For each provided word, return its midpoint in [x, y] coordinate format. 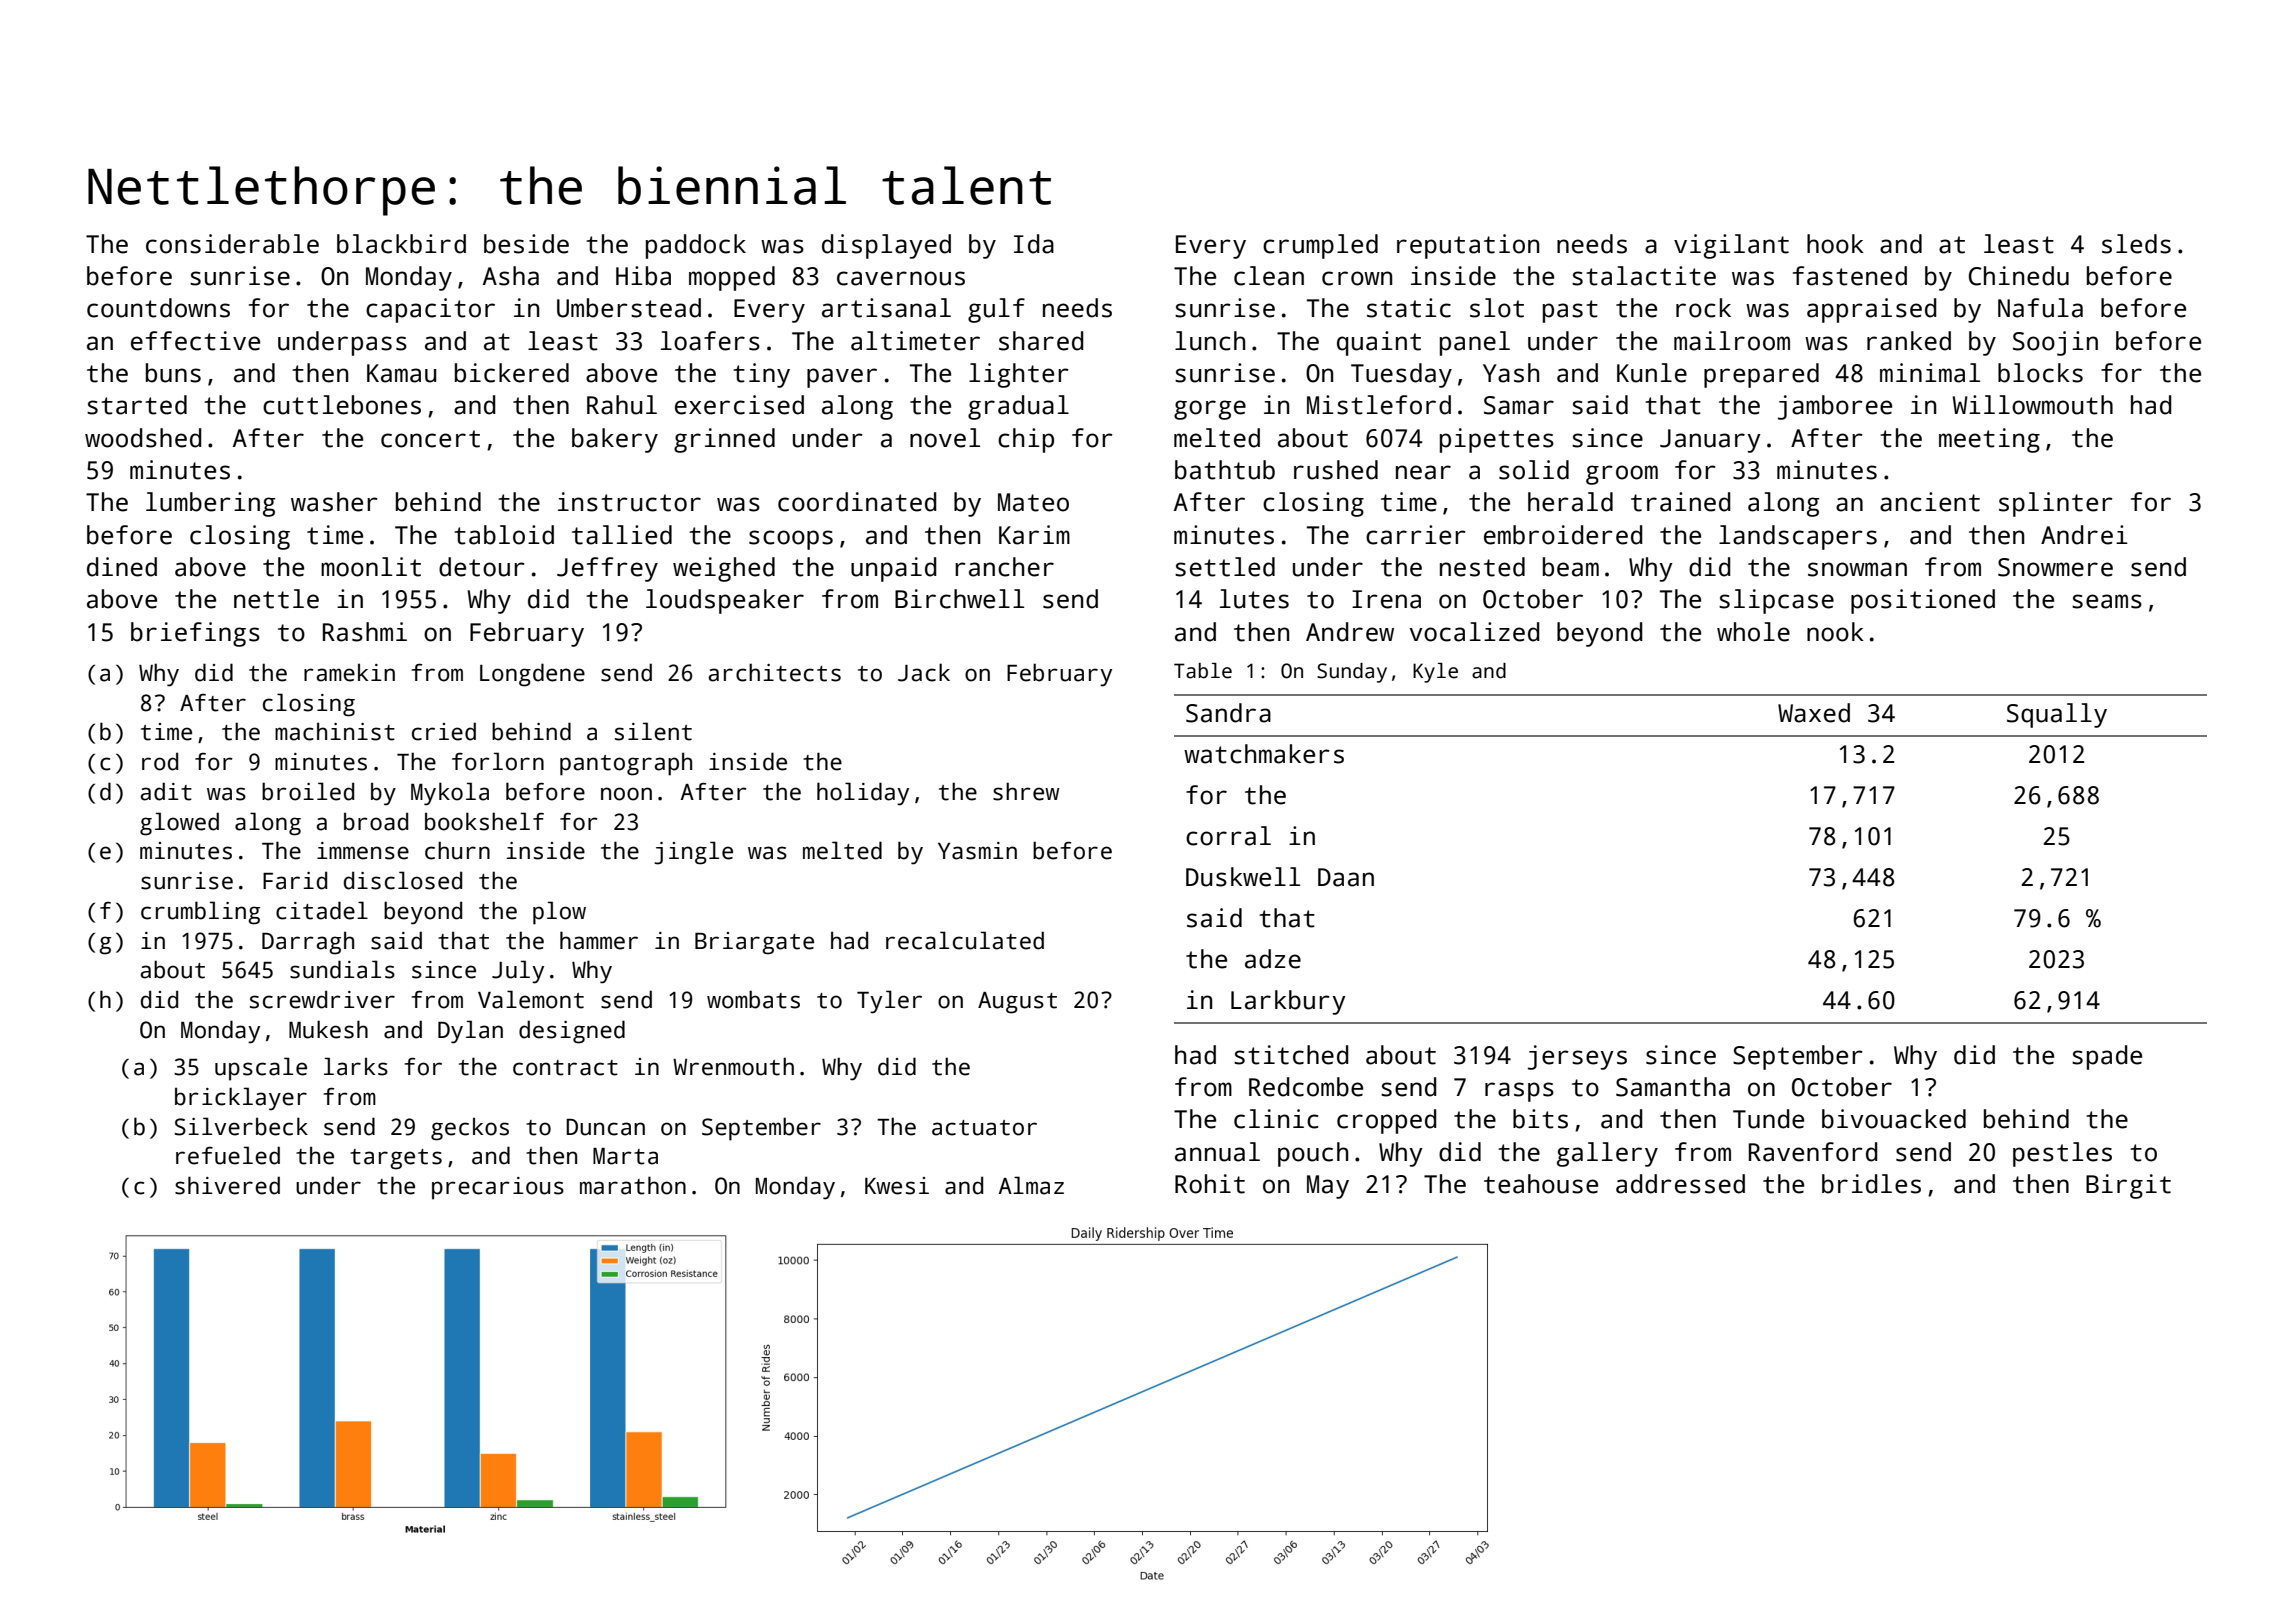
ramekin [349, 672]
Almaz [1031, 1185]
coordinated [857, 502]
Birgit [2128, 1186]
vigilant [1731, 246]
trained [1680, 502]
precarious [498, 1188]
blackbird [401, 244]
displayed [886, 246]
